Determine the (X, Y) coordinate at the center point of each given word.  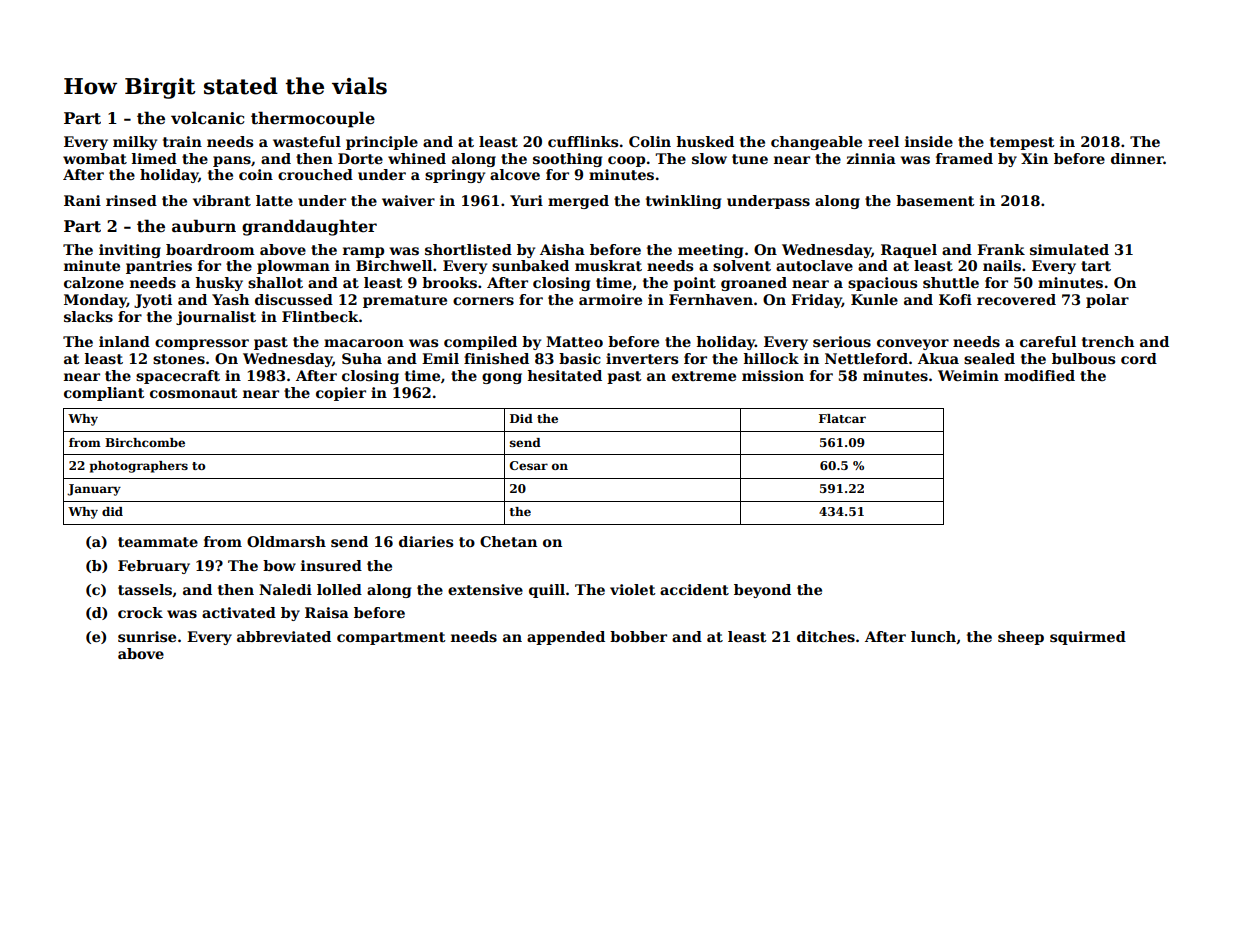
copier (341, 394)
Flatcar (842, 418)
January (94, 490)
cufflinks (583, 141)
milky (135, 143)
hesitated (564, 375)
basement (935, 200)
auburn (204, 226)
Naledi (285, 589)
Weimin (968, 375)
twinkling (683, 202)
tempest (1022, 143)
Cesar (529, 465)
